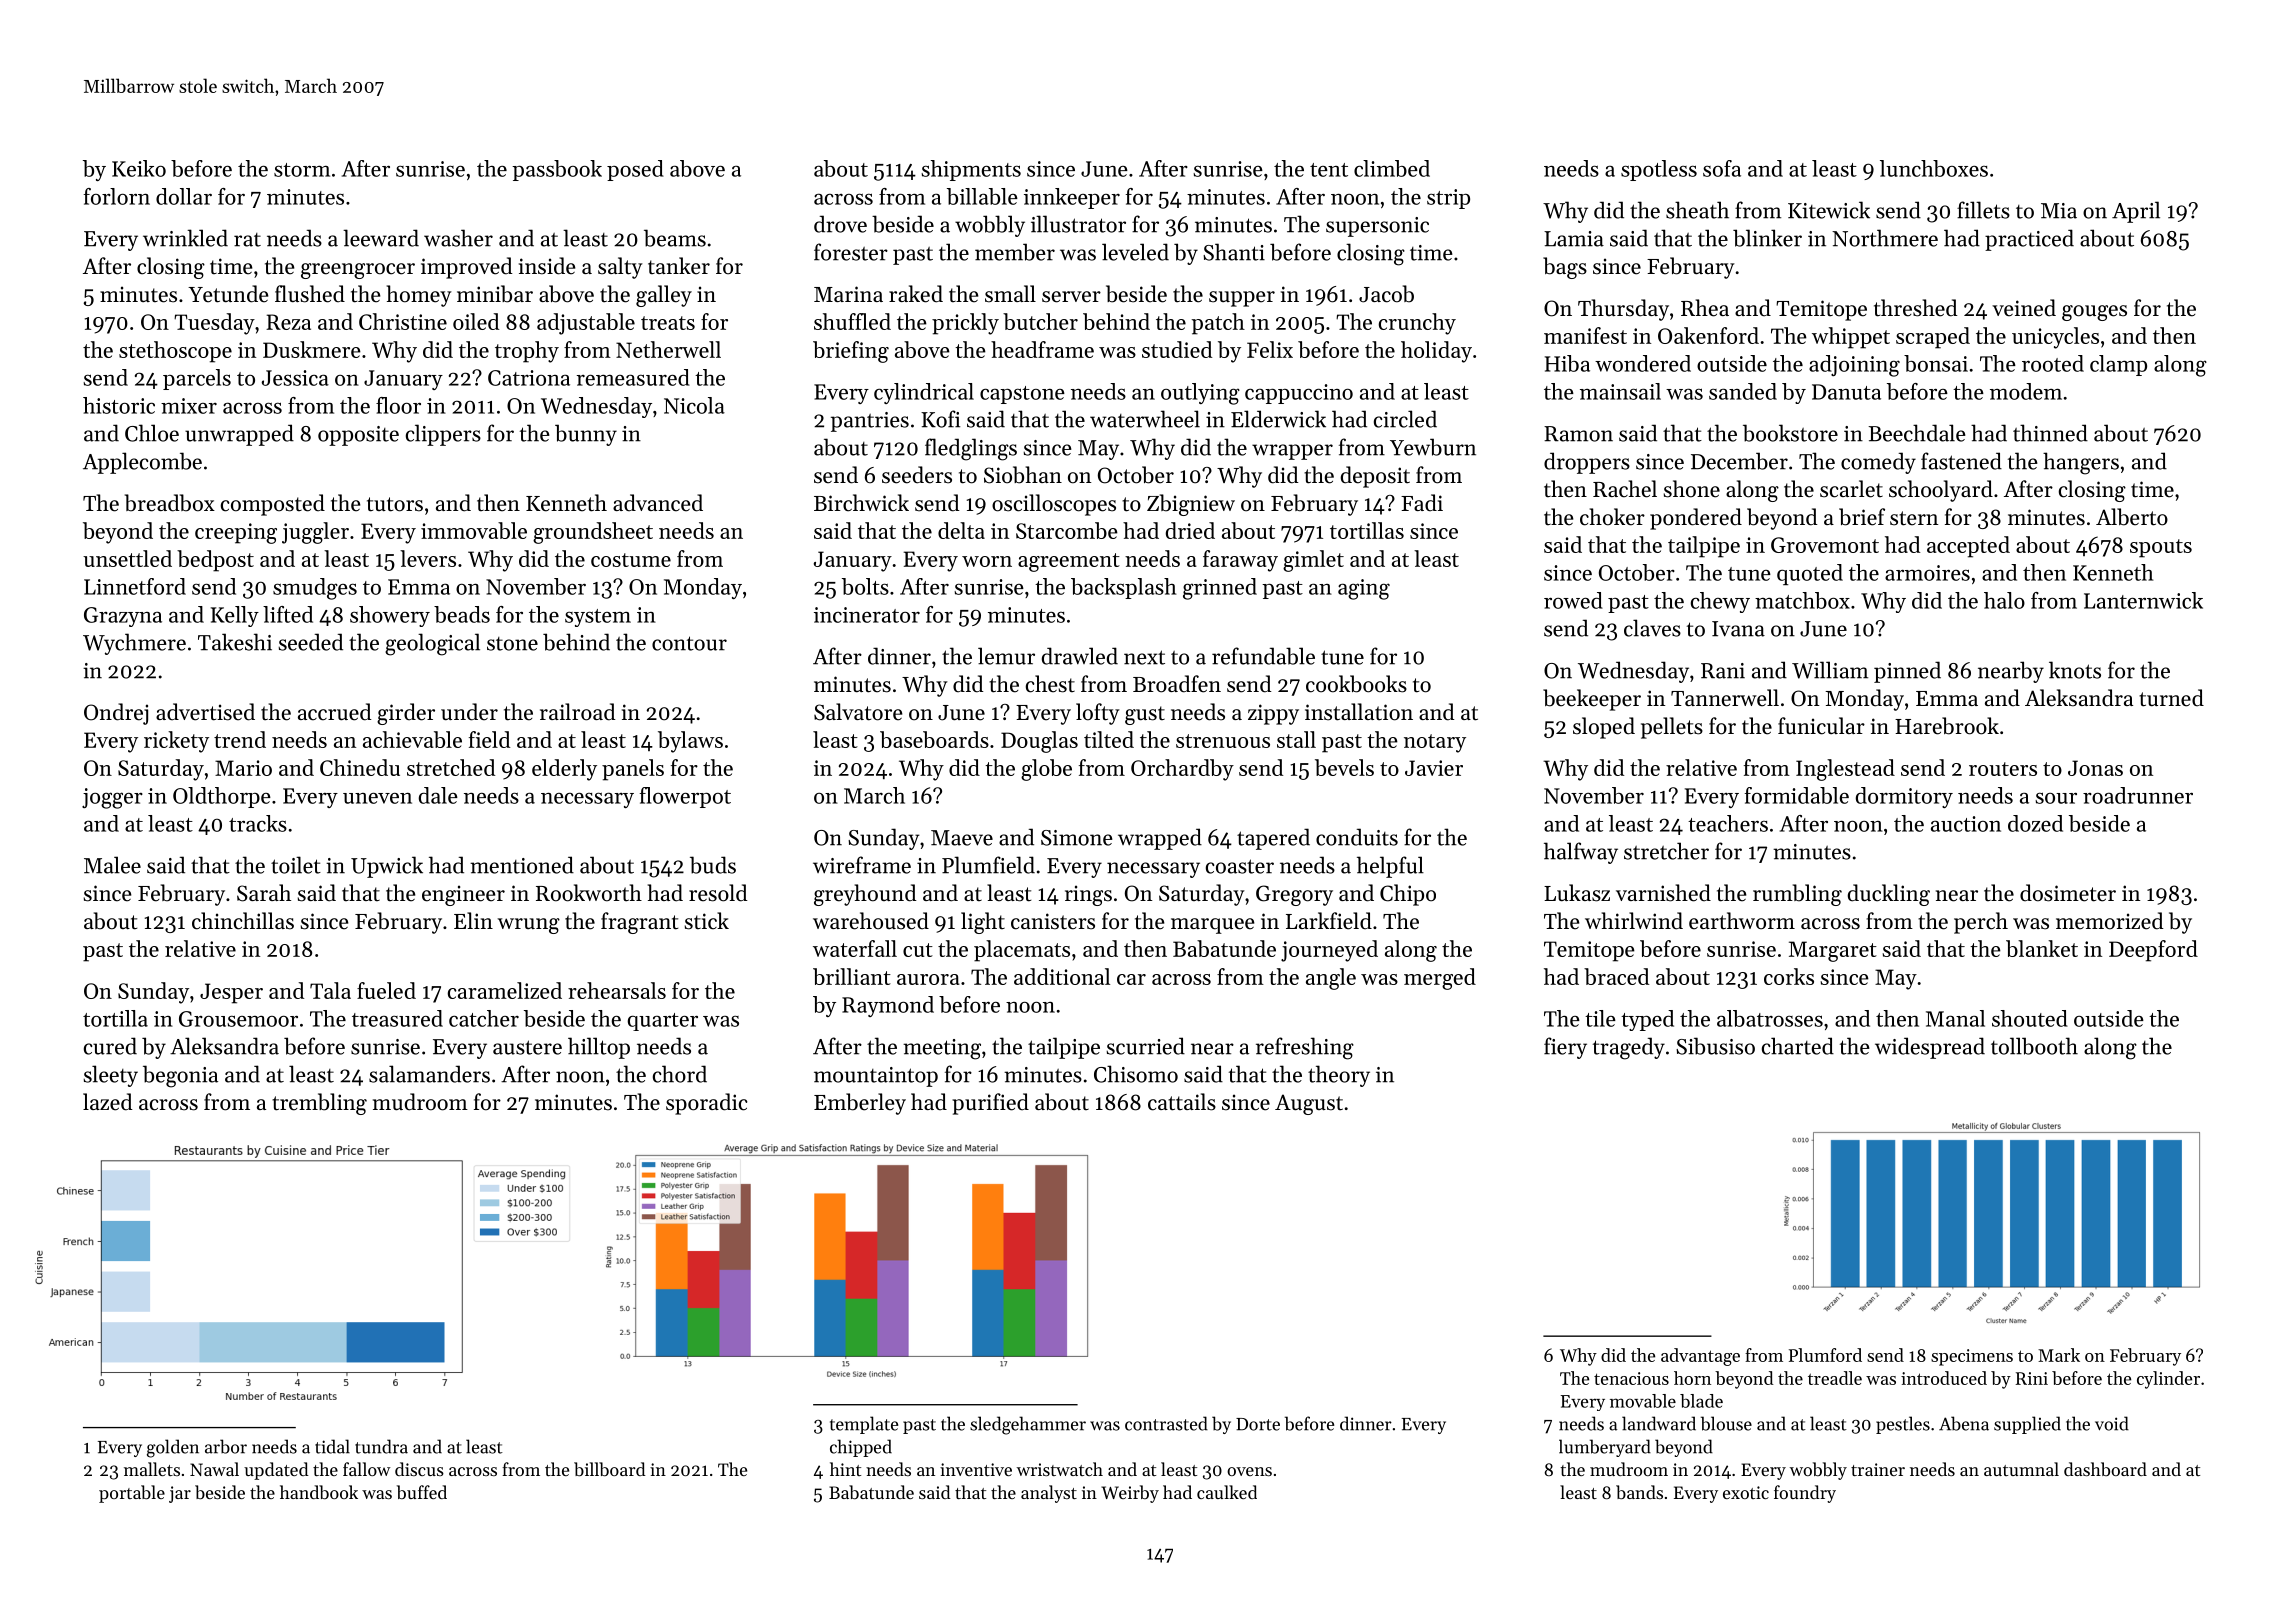 This page has height=1620, width=2292. I want to click on Fadi, so click(1422, 503).
